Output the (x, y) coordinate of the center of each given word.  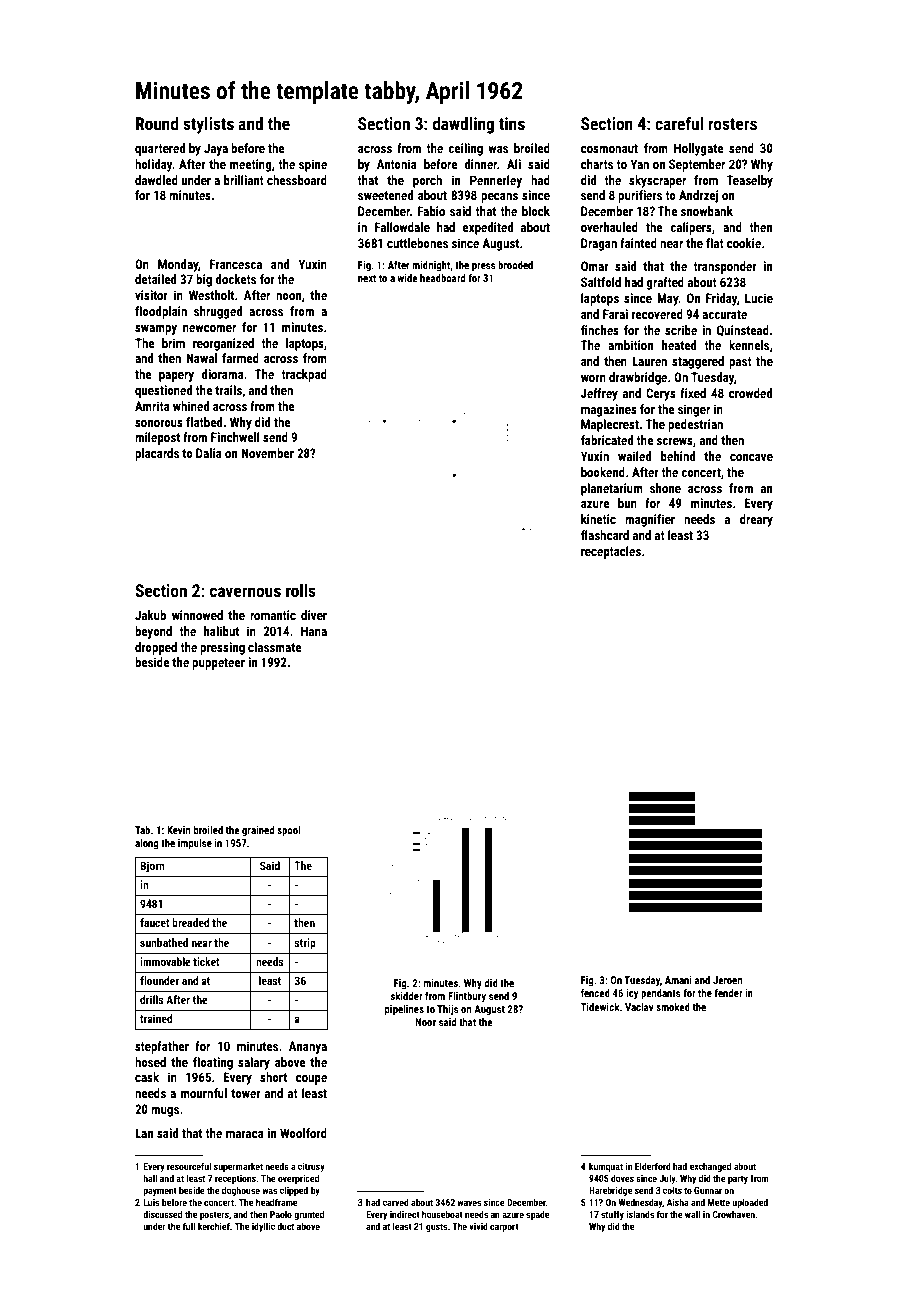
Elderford (653, 1166)
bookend (603, 472)
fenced (595, 993)
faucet (155, 922)
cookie (744, 243)
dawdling (463, 125)
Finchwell (235, 437)
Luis (151, 1202)
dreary (756, 520)
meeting (251, 165)
